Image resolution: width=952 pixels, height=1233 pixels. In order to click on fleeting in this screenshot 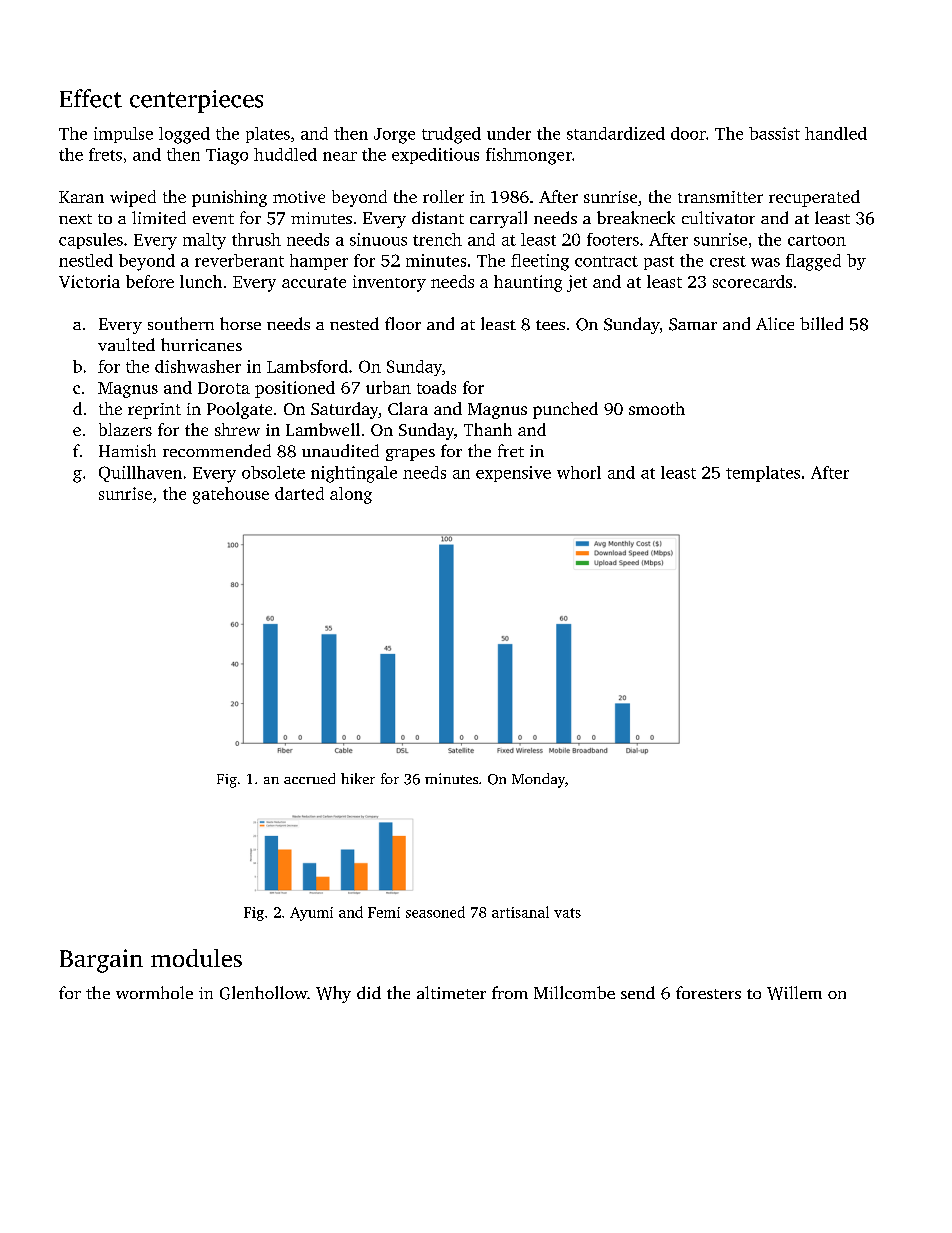, I will do `click(540, 262)`.
